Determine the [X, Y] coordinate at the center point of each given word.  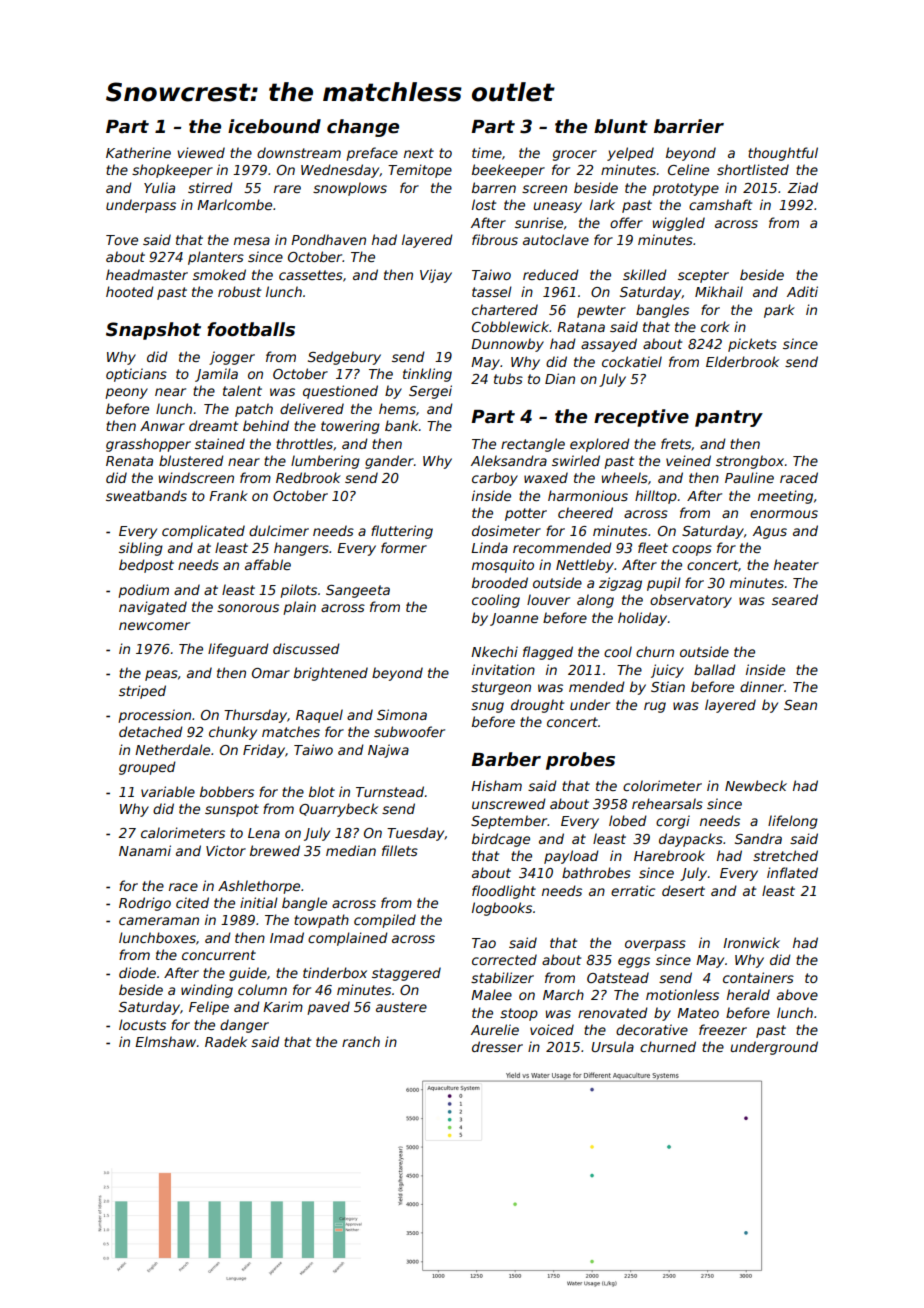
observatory [691, 601]
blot [322, 791]
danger [244, 1026]
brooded [500, 582]
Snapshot [153, 331]
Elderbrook [742, 361]
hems [397, 408]
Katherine [138, 152]
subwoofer [409, 731]
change [363, 128]
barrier [689, 126]
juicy [667, 671]
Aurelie [495, 1029]
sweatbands [146, 495]
